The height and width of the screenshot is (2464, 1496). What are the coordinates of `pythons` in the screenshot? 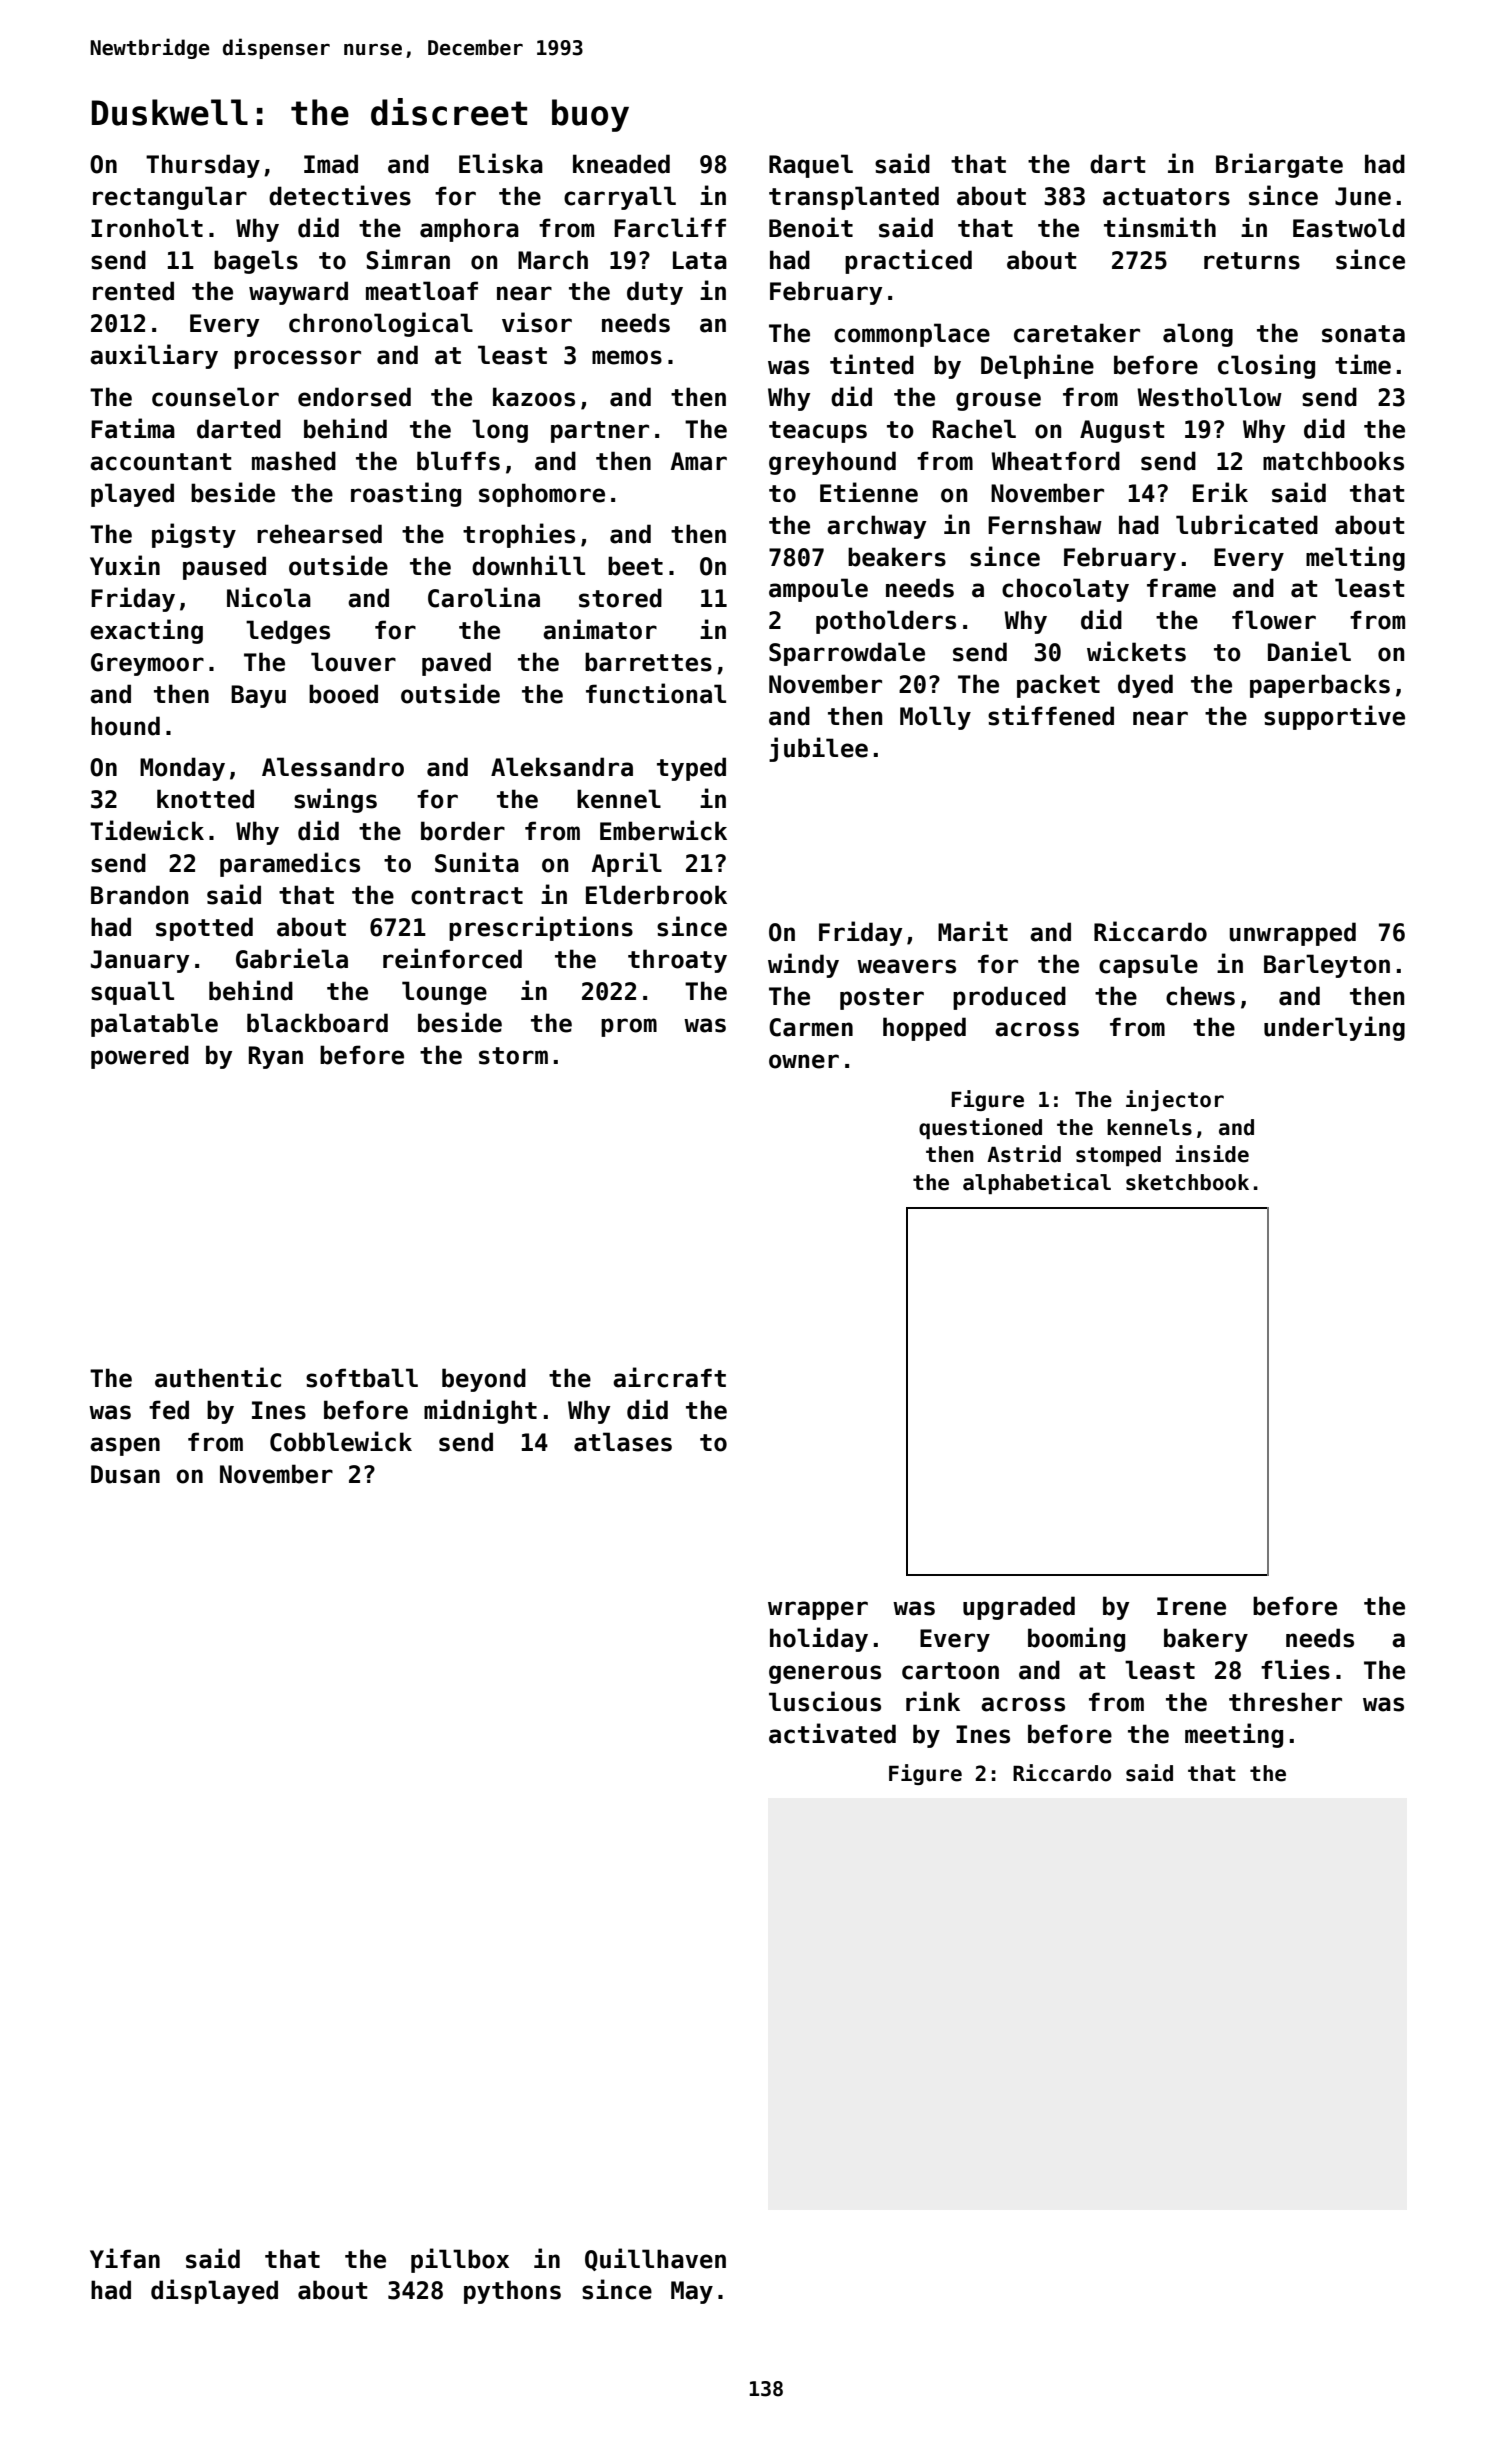 It's located at (512, 2292).
